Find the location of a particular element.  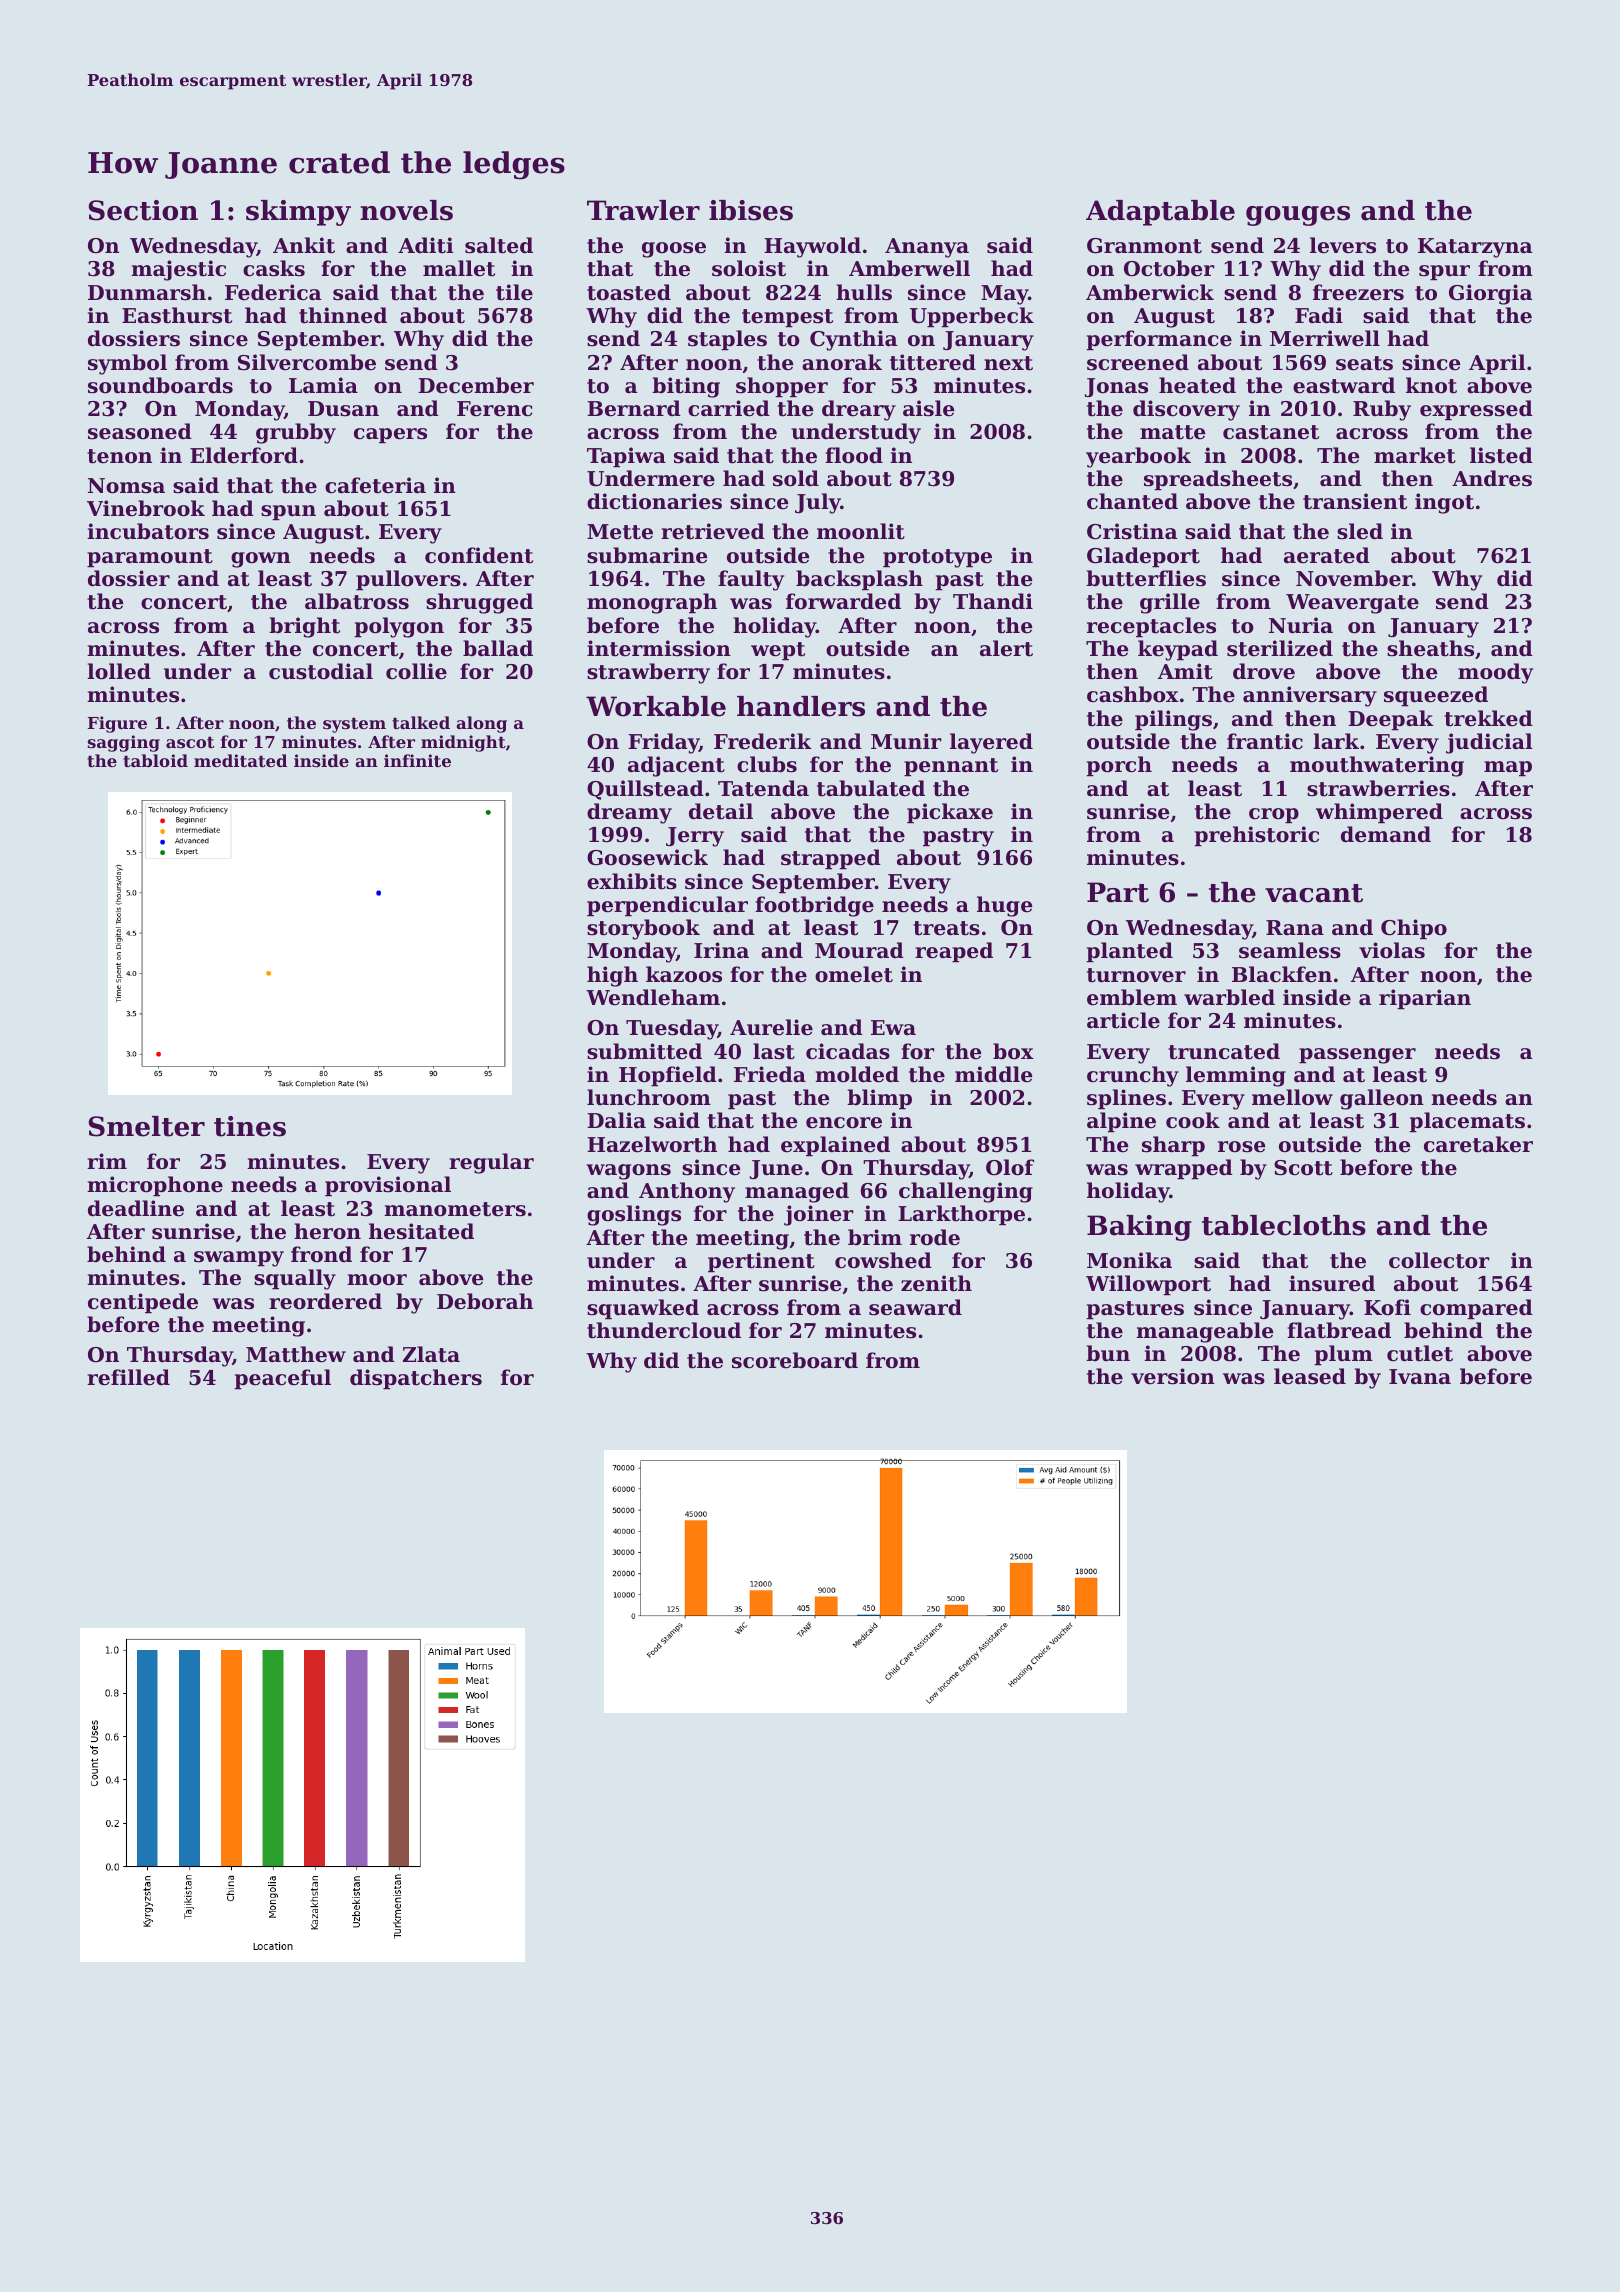

strapped is located at coordinates (831, 859).
